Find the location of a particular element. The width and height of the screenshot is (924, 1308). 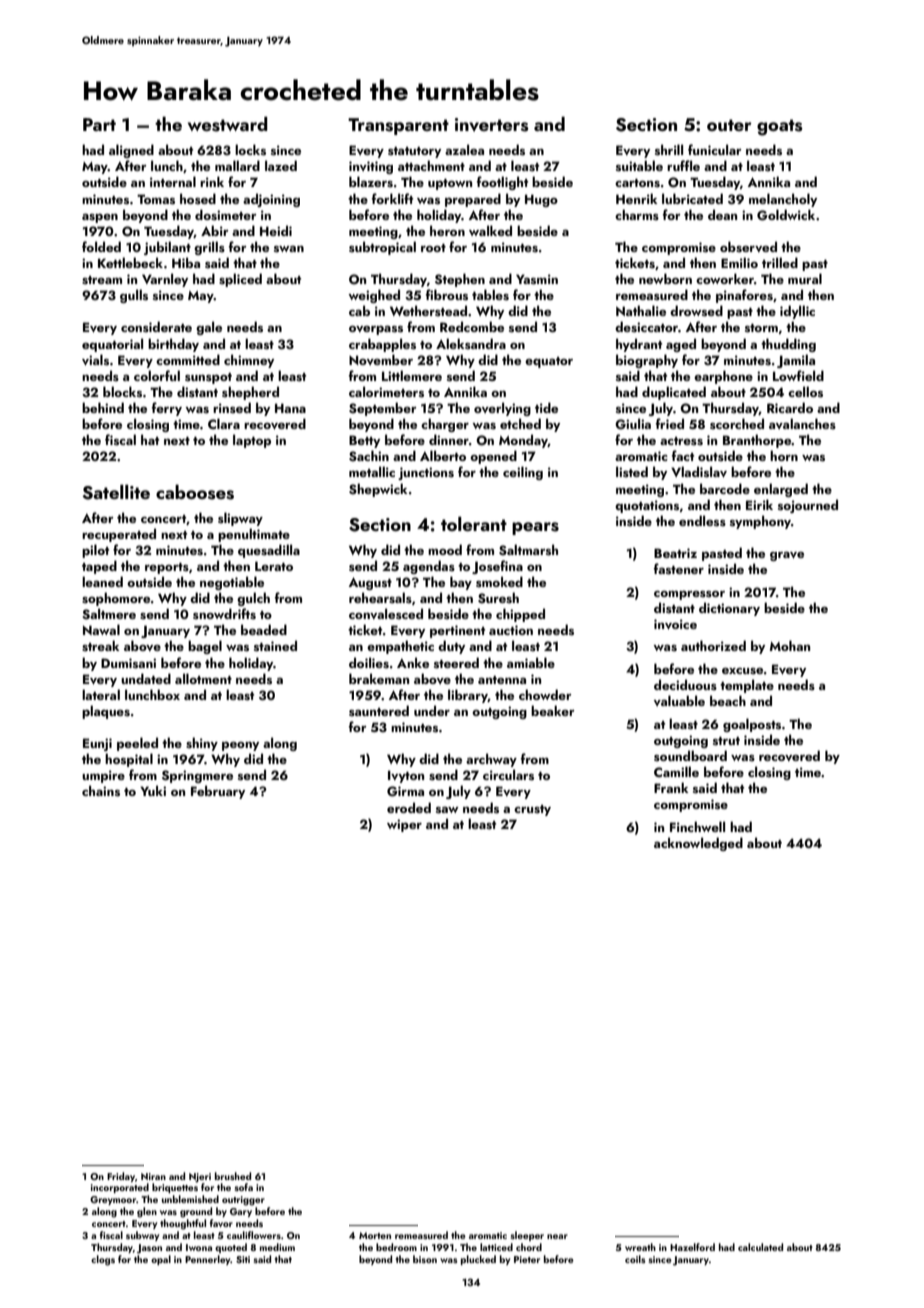

goalposts is located at coordinates (752, 725).
